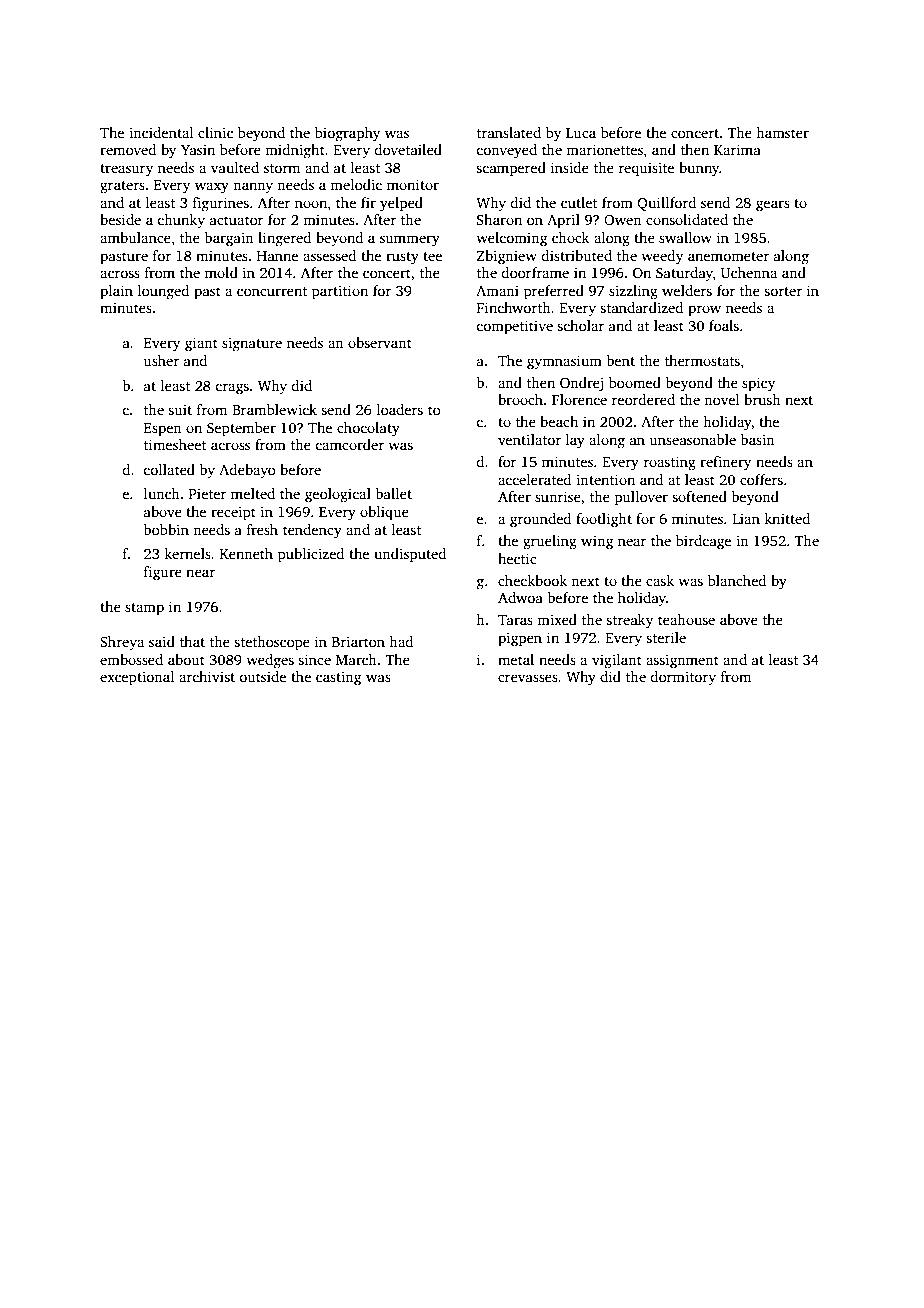  I want to click on incidental, so click(161, 132).
